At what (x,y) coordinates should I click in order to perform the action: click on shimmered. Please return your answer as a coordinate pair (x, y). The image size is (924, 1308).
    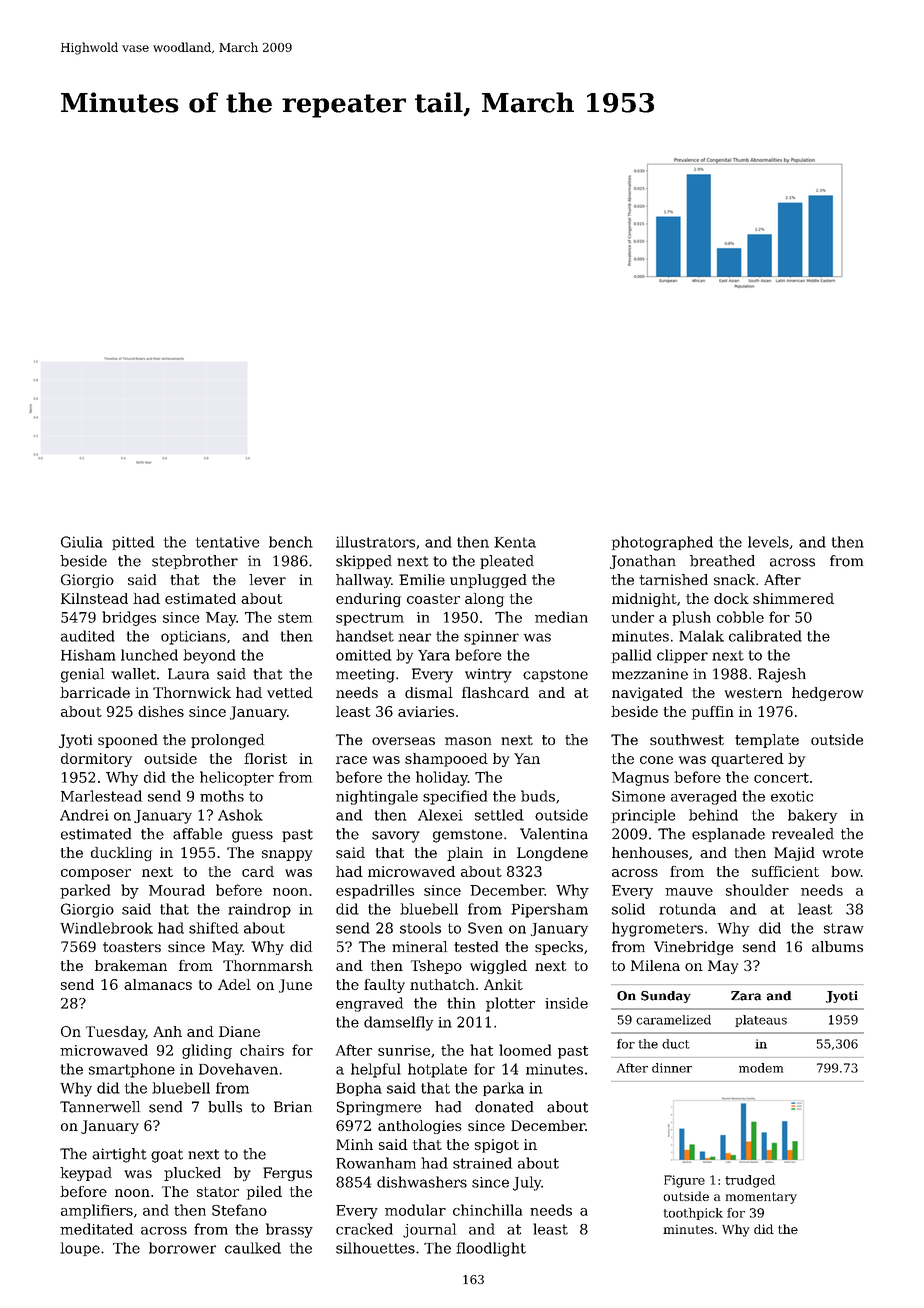
    Looking at the image, I should click on (793, 598).
